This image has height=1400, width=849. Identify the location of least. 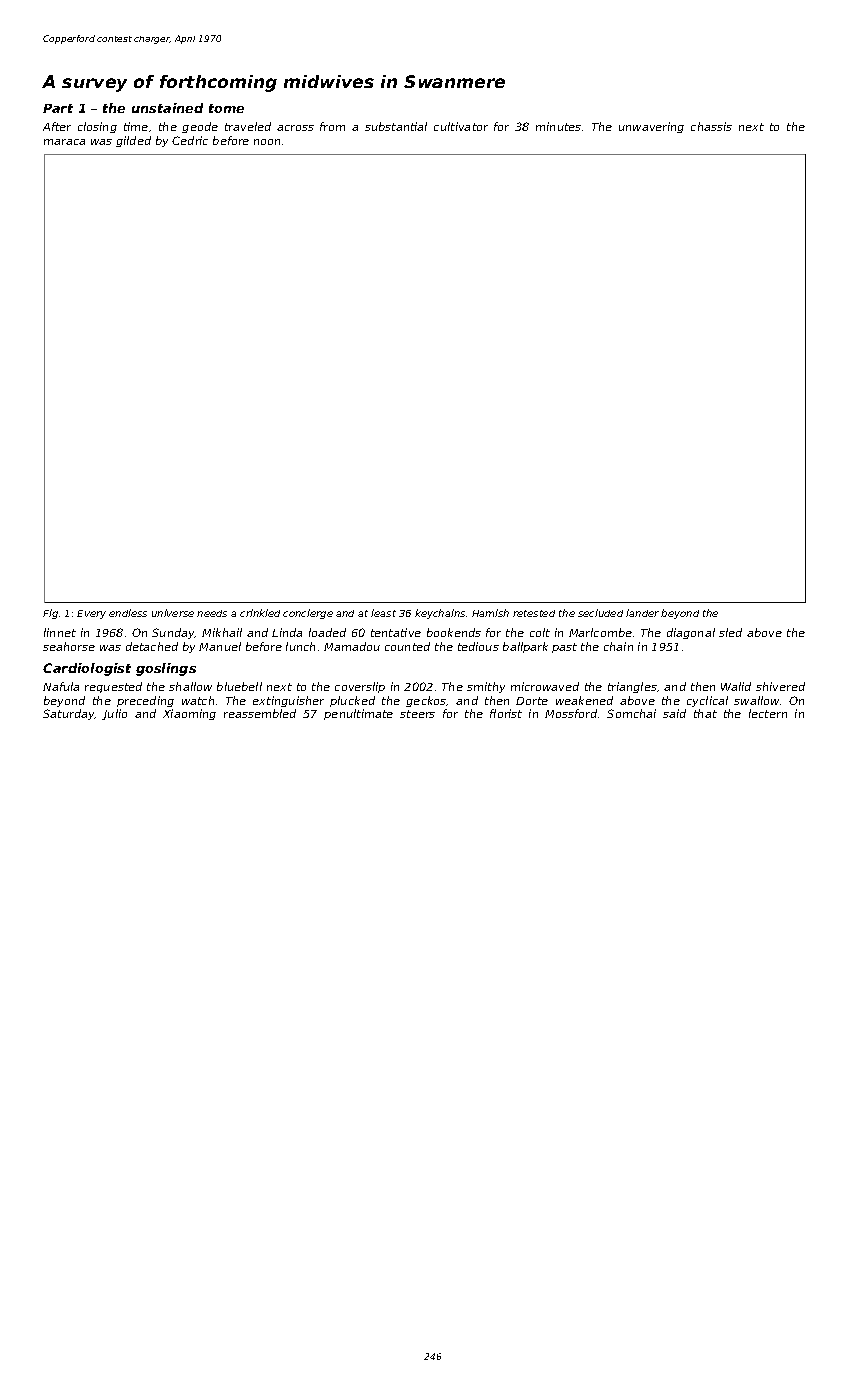
(383, 613).
